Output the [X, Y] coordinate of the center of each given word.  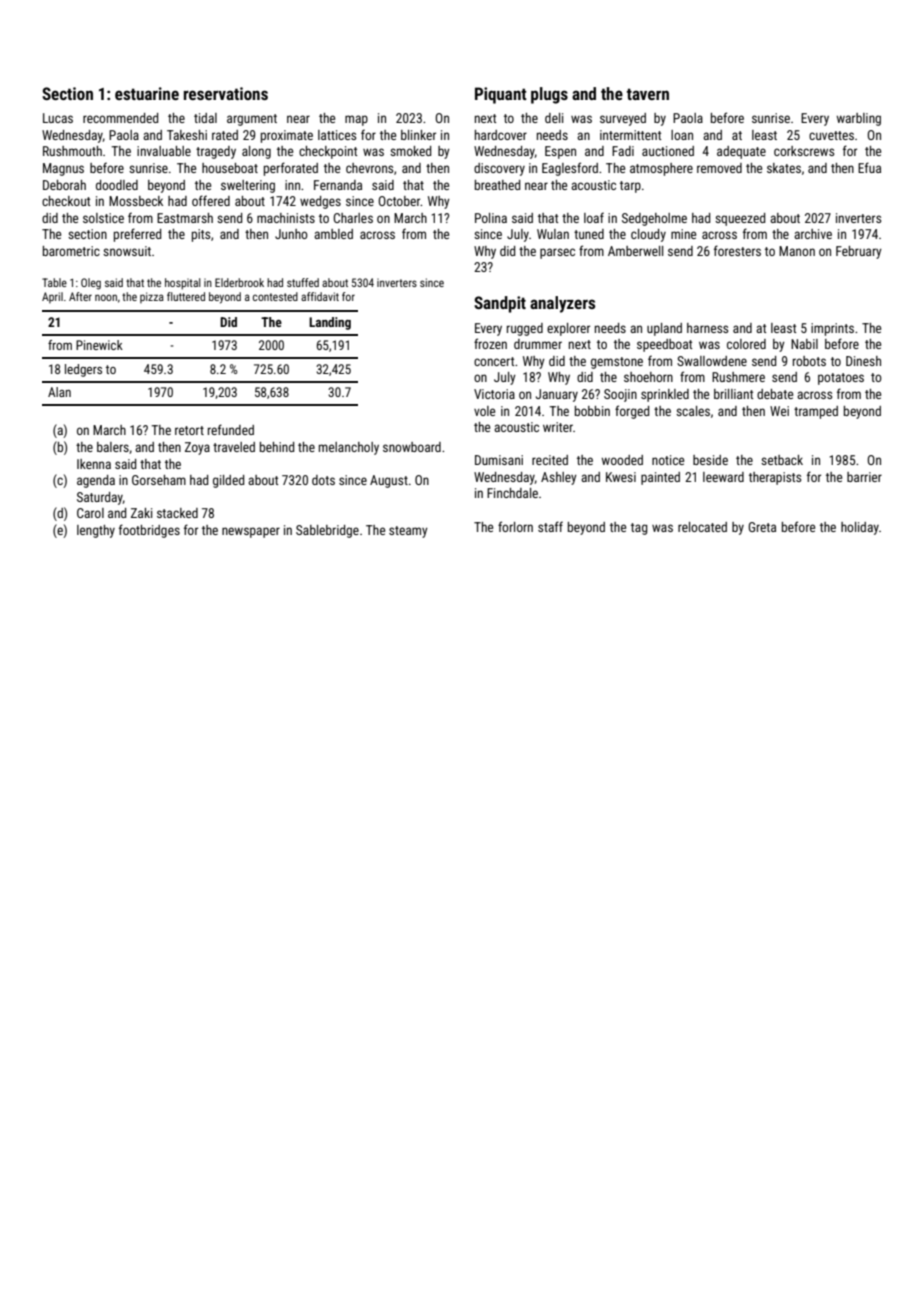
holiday [860, 528]
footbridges [149, 531]
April [52, 297]
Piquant [501, 95]
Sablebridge [327, 531]
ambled [333, 234]
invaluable [164, 151]
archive [813, 234]
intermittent [630, 135]
